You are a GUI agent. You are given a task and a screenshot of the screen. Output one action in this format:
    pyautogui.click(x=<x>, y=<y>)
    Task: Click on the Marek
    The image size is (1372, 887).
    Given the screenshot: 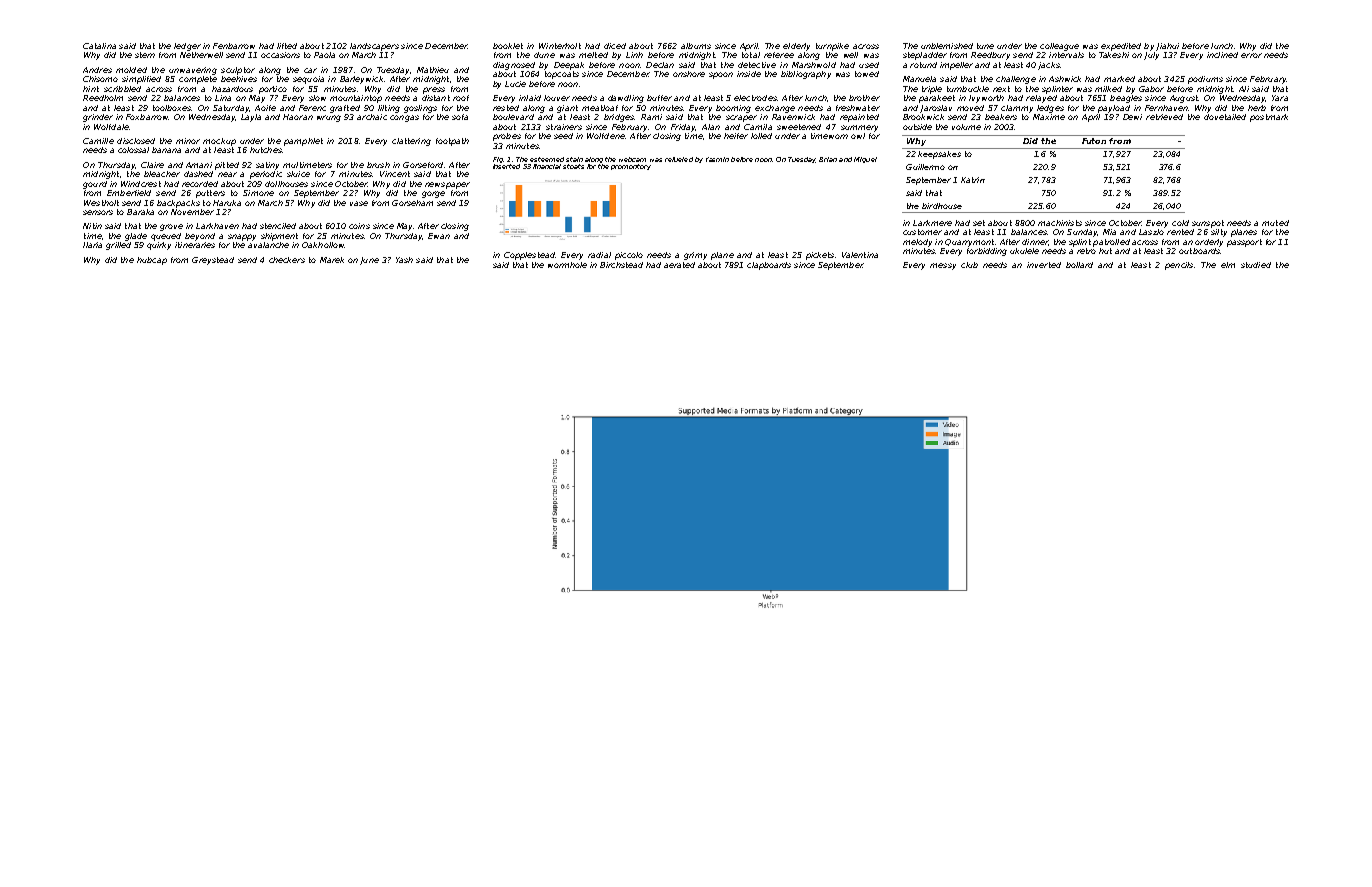 What is the action you would take?
    pyautogui.click(x=332, y=260)
